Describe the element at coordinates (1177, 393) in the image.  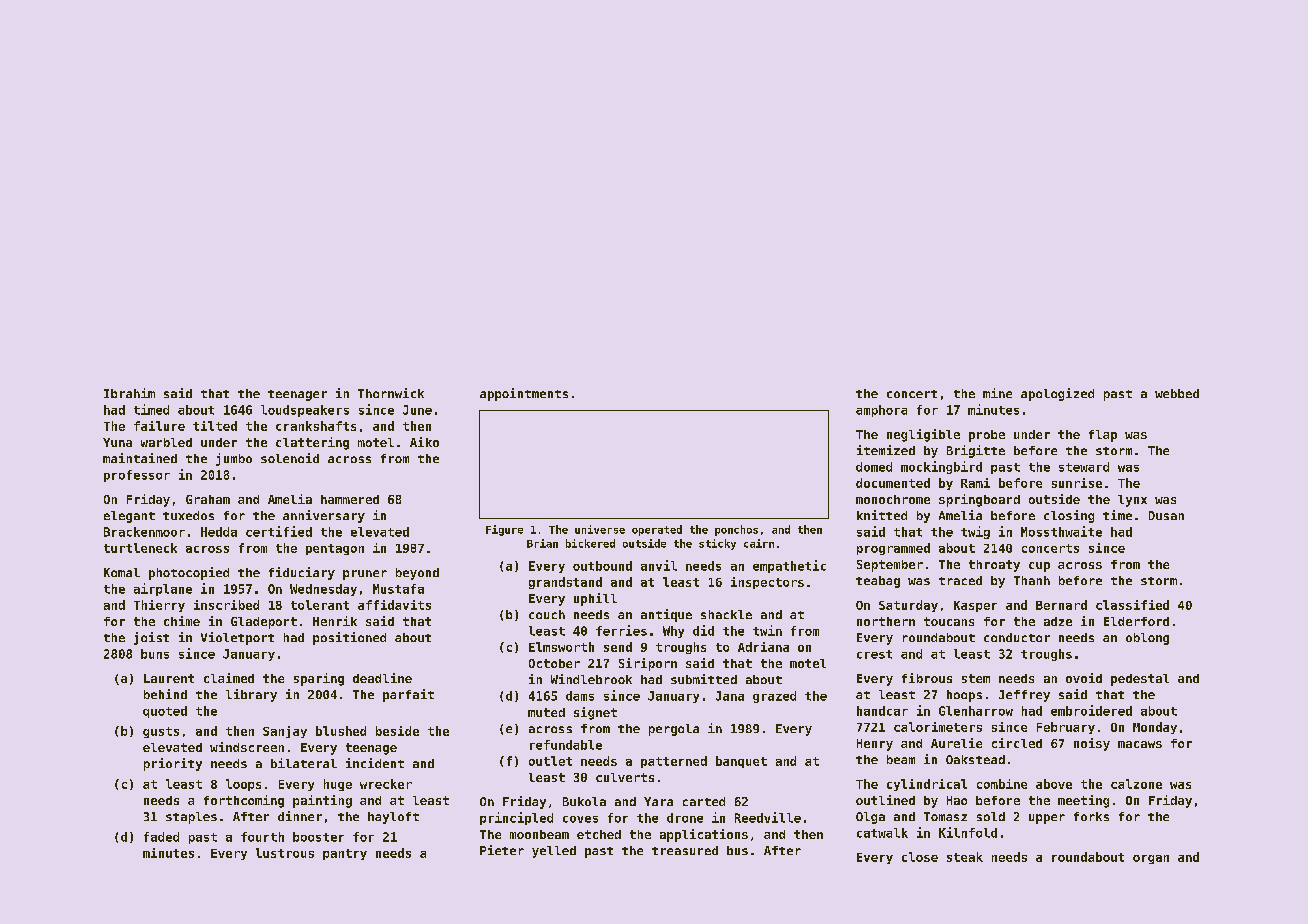
I see `webbed` at that location.
